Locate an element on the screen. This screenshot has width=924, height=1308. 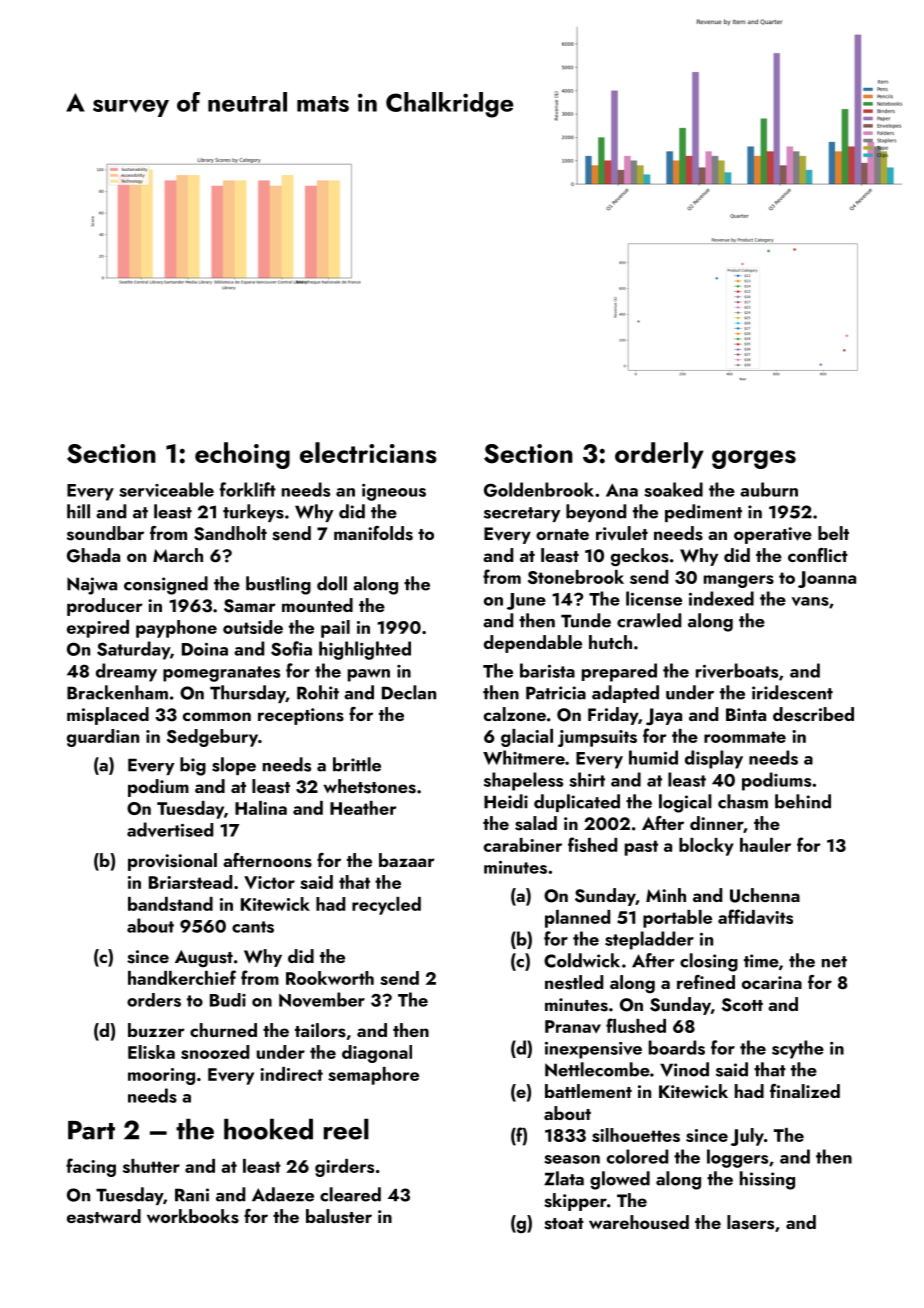
eastward is located at coordinates (104, 1216).
